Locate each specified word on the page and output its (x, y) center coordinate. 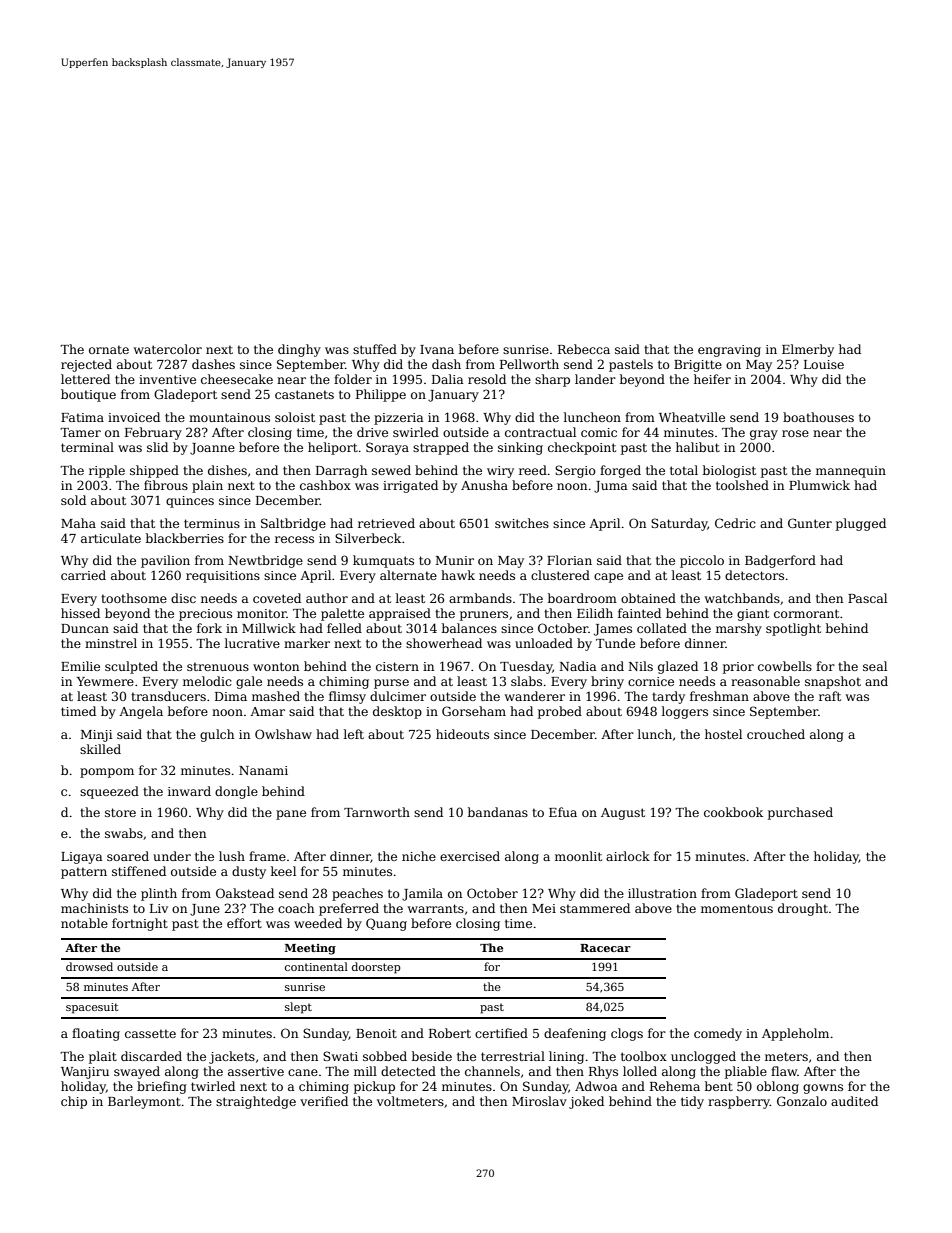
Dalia (448, 379)
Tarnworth (377, 812)
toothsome (134, 598)
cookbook (733, 812)
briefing (162, 1087)
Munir (455, 560)
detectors (754, 575)
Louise (824, 364)
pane (291, 815)
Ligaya (82, 858)
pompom (107, 773)
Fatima (82, 417)
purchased (800, 813)
